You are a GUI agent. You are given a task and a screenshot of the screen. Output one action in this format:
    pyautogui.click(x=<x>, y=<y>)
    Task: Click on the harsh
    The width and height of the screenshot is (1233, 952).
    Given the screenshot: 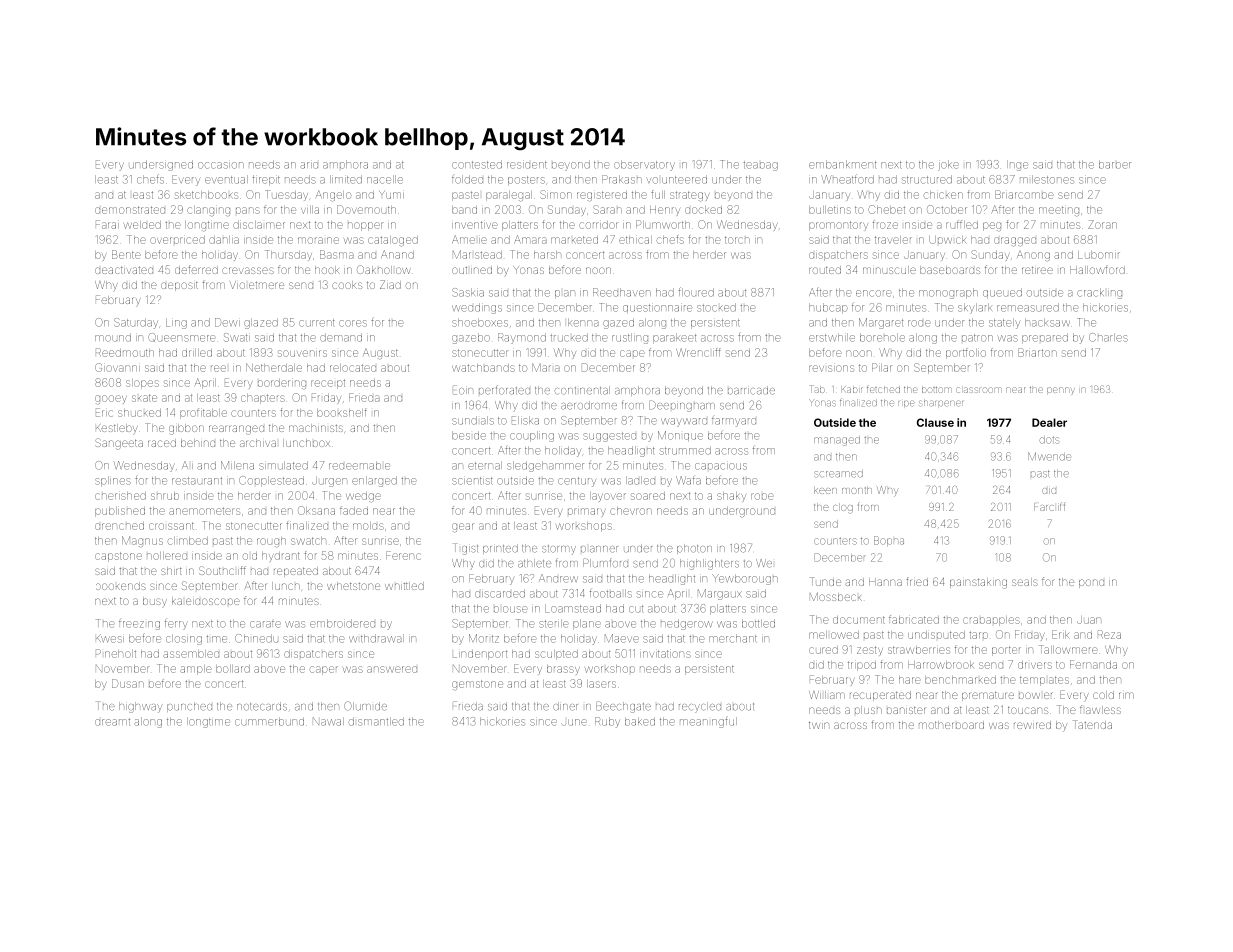 What is the action you would take?
    pyautogui.click(x=547, y=255)
